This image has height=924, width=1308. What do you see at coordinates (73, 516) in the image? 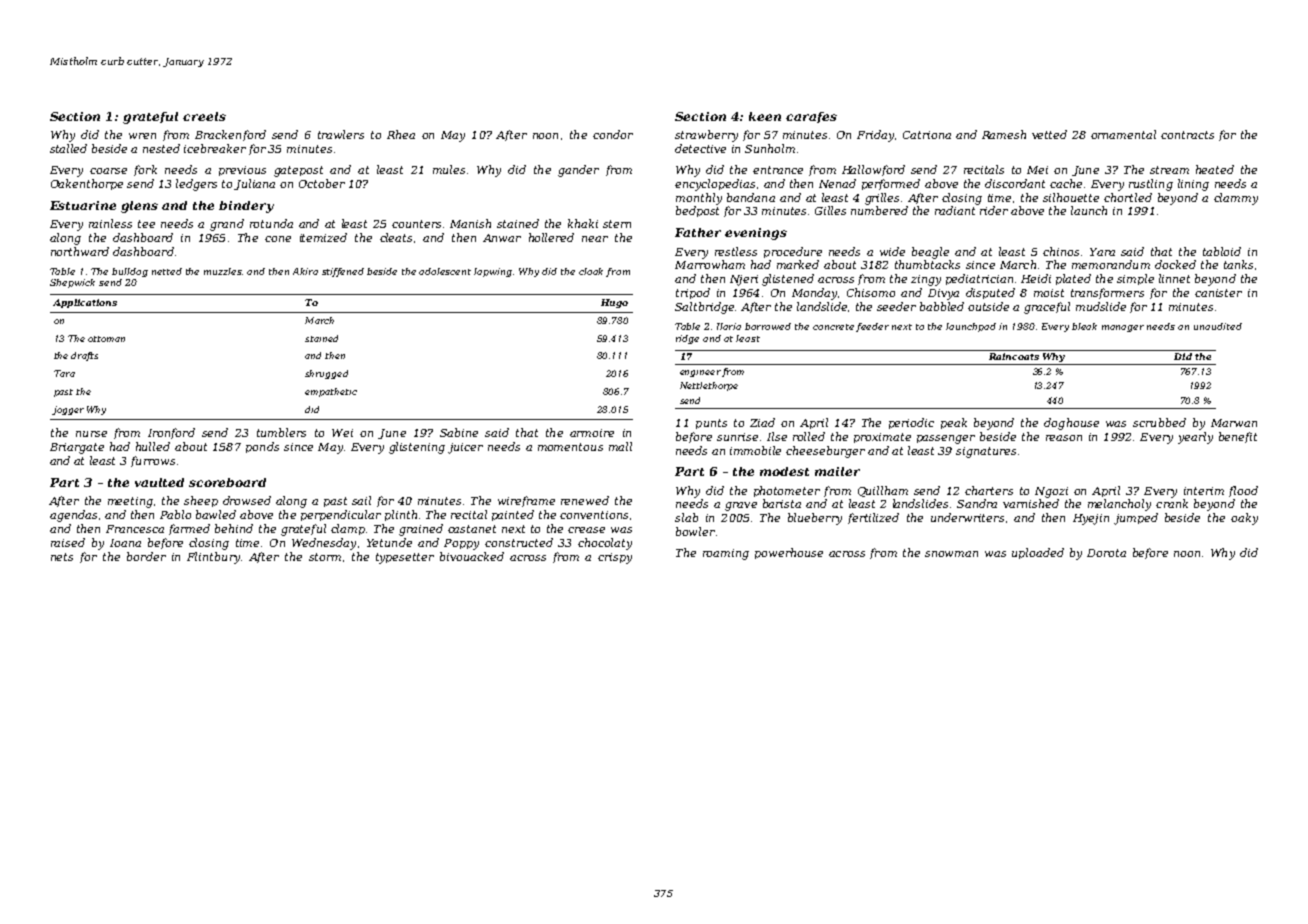
I see `agendas` at bounding box center [73, 516].
